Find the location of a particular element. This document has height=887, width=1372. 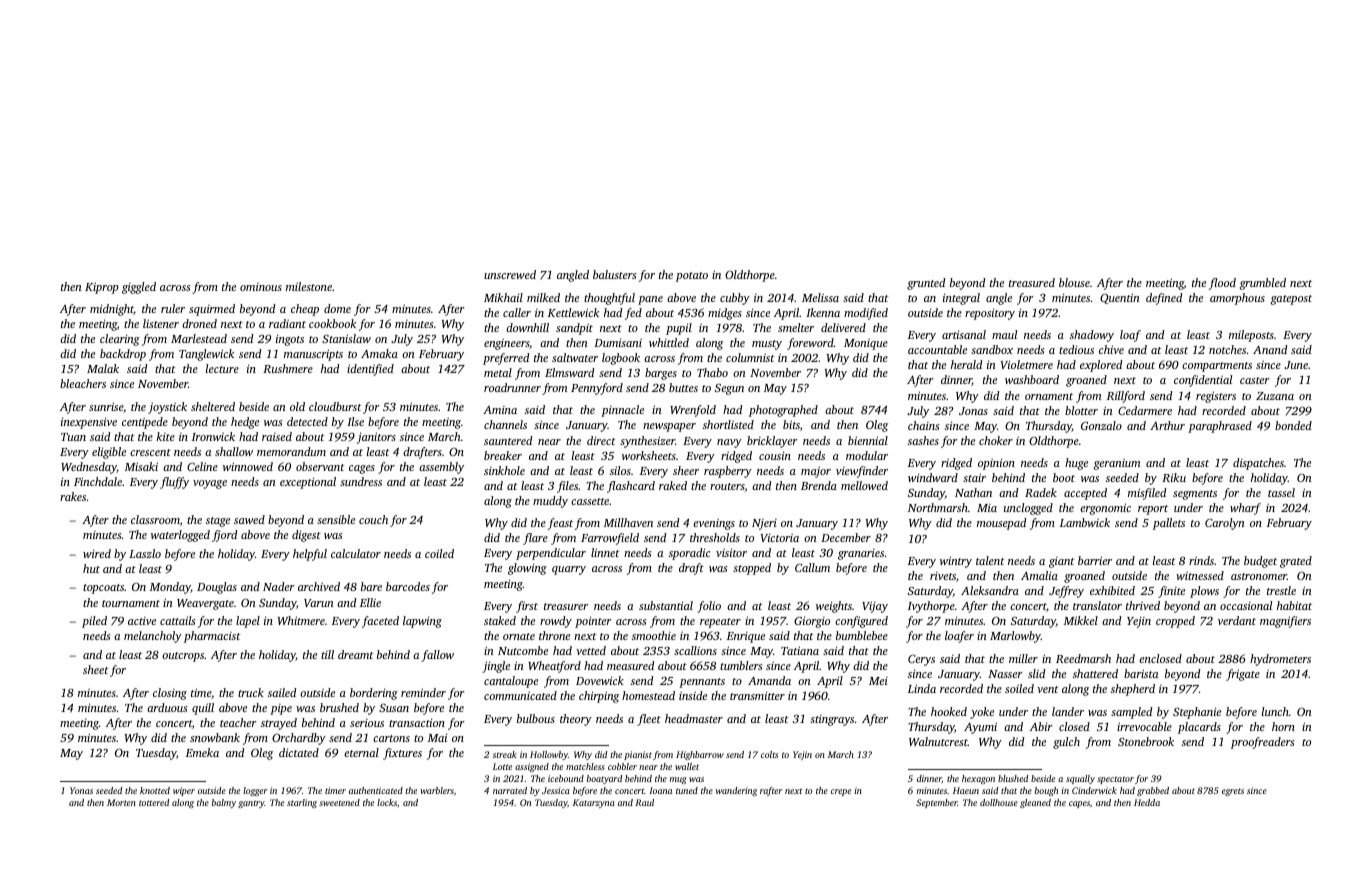

milestone is located at coordinates (309, 286).
